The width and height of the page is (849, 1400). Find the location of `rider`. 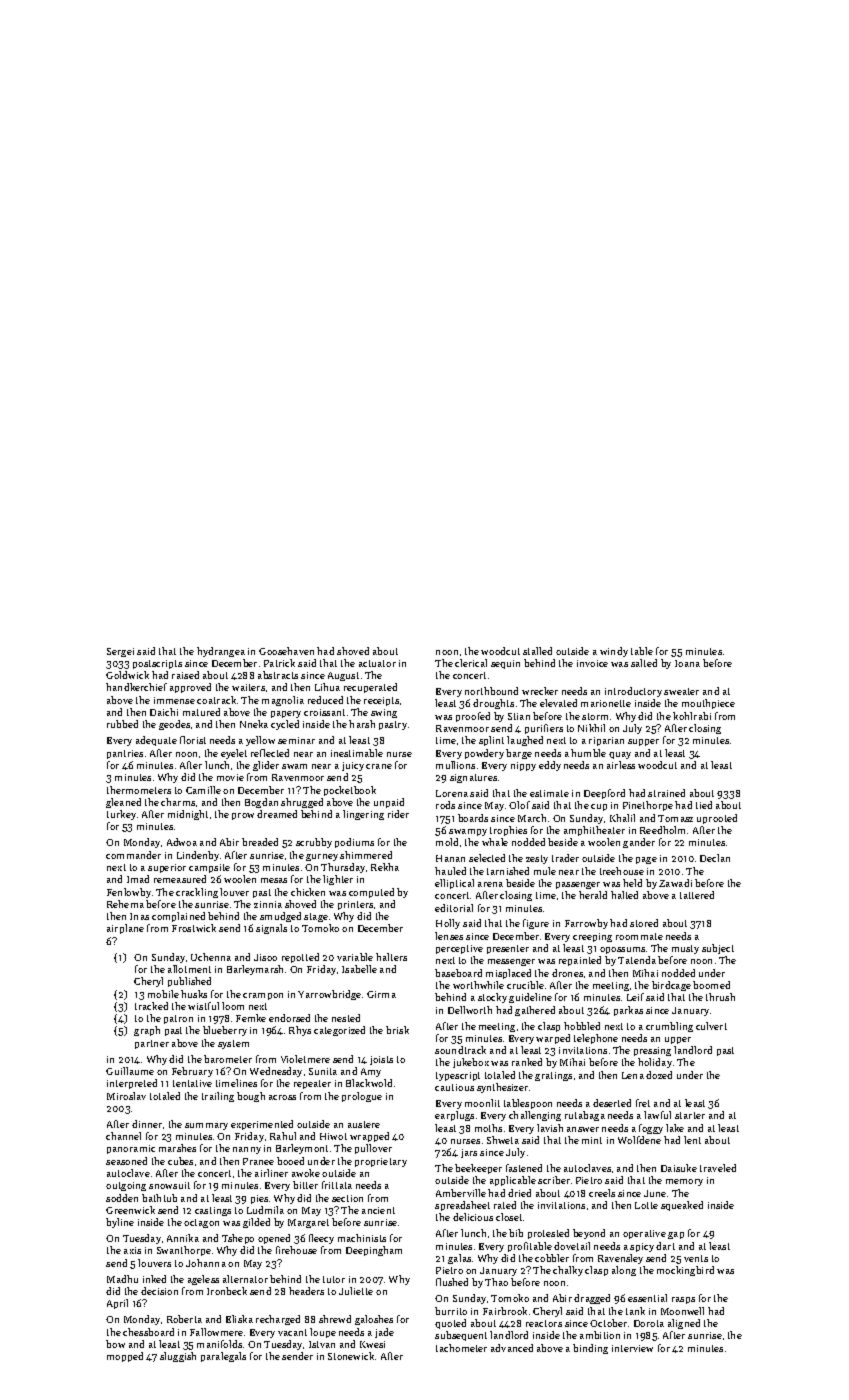

rider is located at coordinates (398, 814).
